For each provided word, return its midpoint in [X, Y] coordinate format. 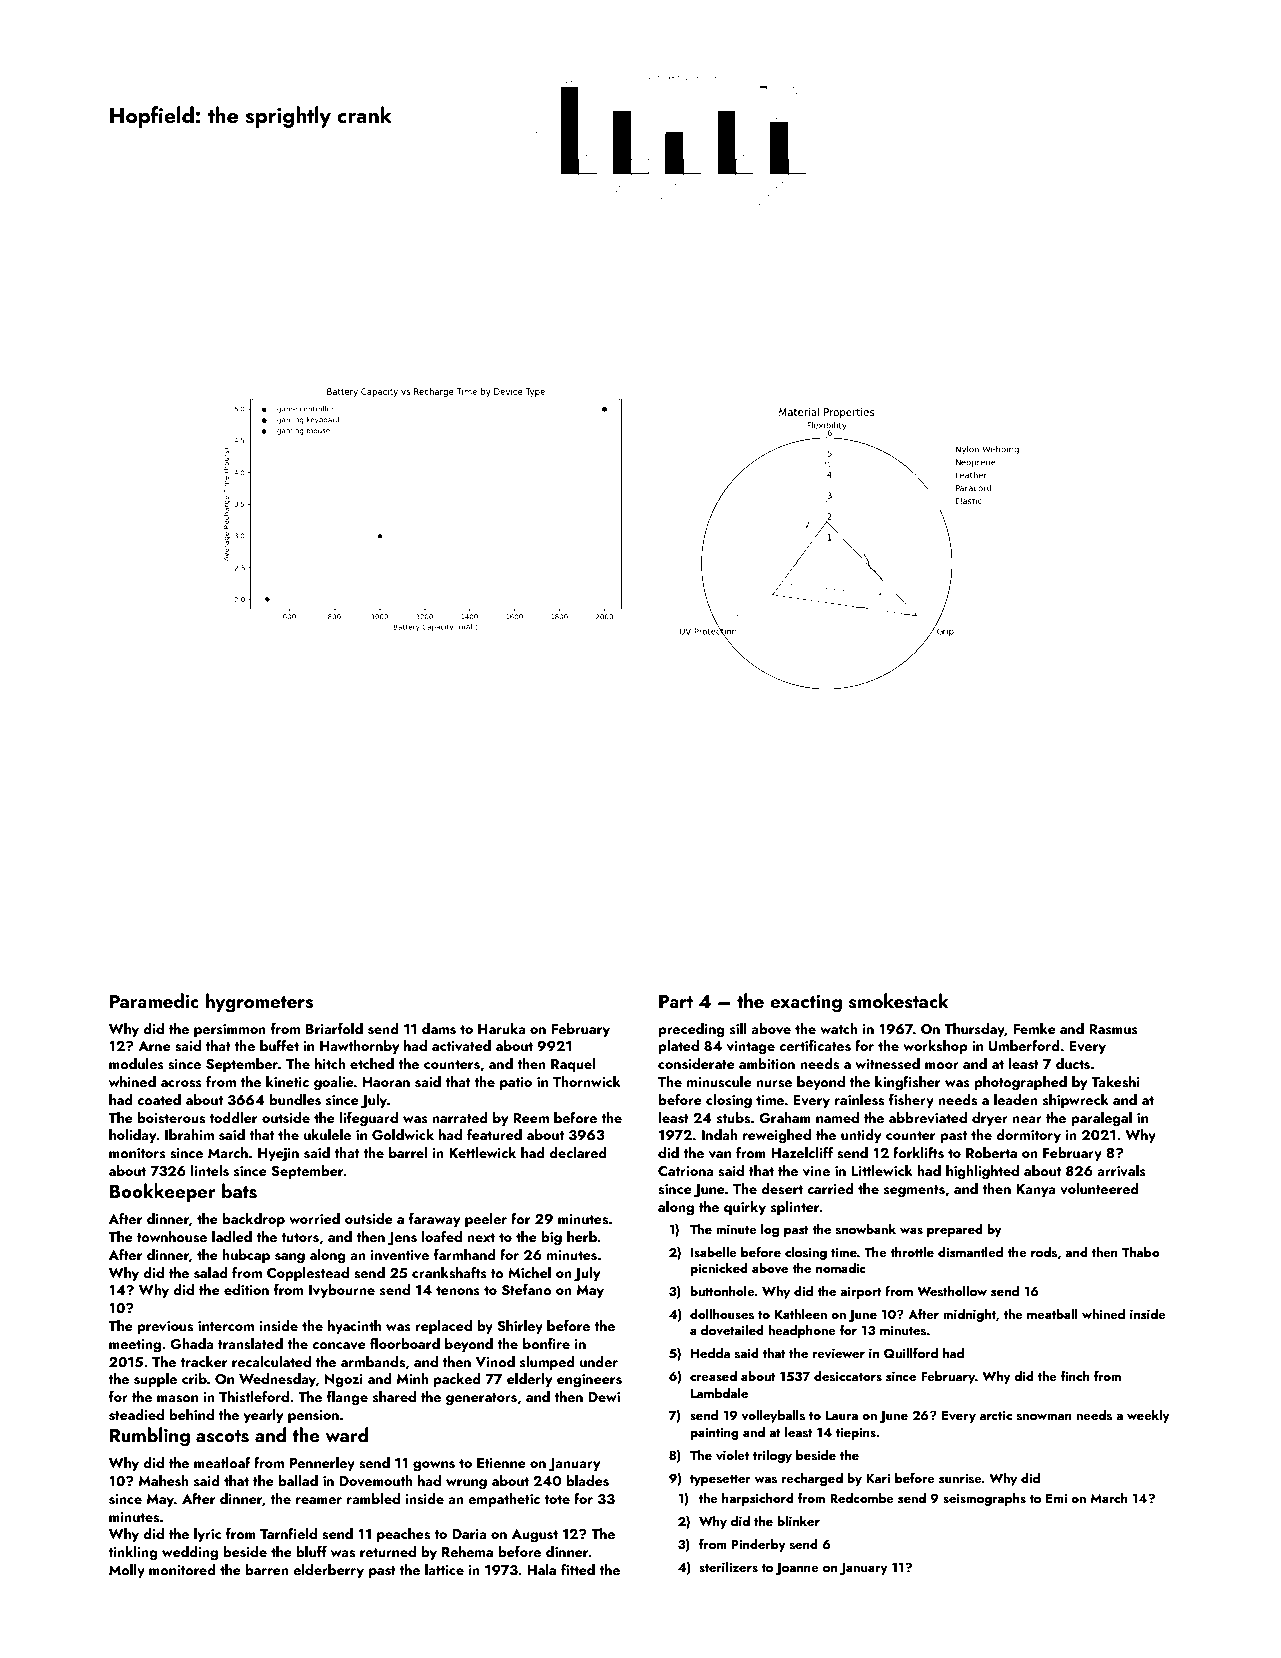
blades [587, 1481]
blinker [798, 1521]
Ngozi [344, 1381]
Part [676, 1001]
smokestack [899, 1001]
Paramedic [154, 1000]
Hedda [710, 1353]
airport [861, 1293]
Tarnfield [288, 1533]
